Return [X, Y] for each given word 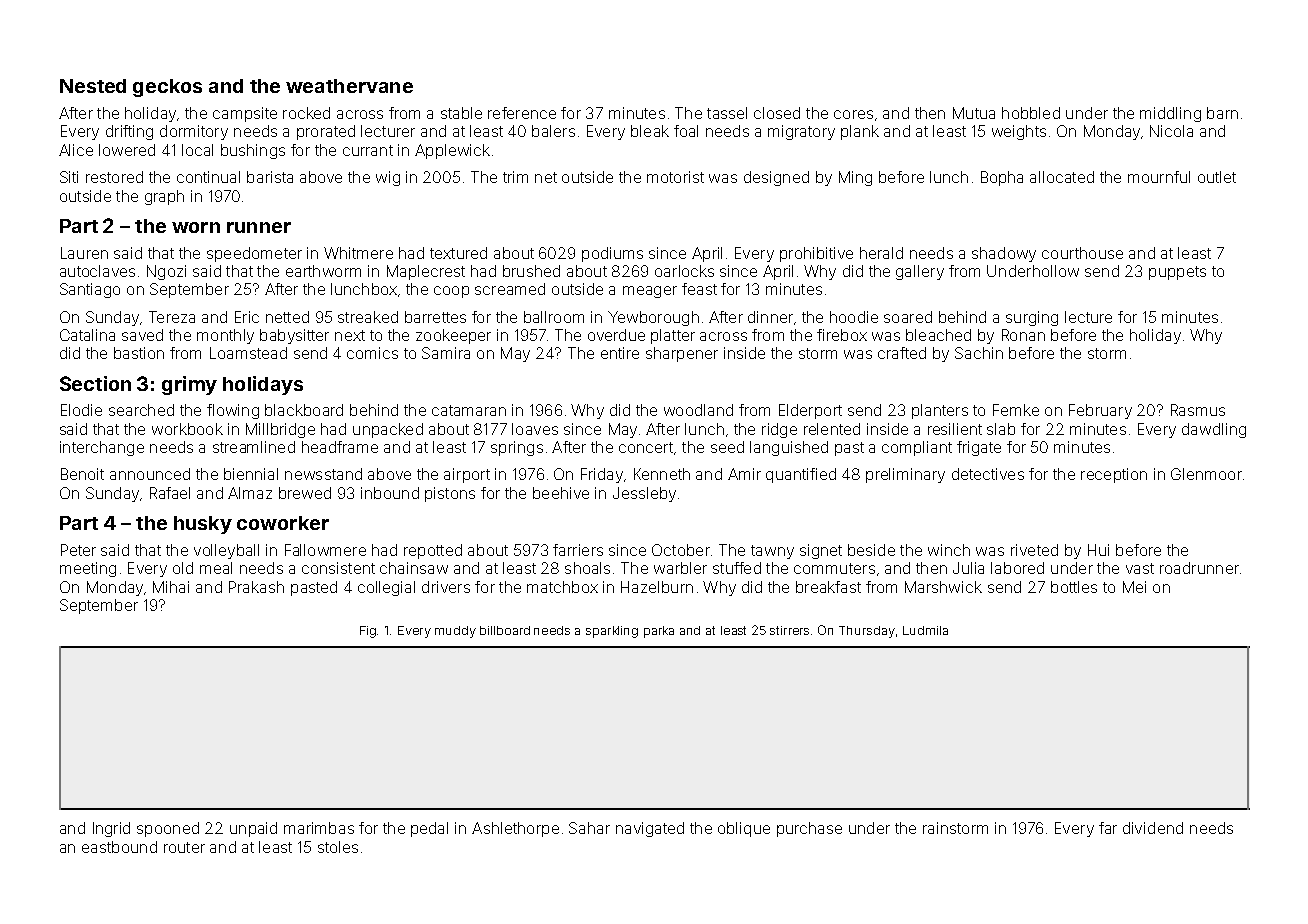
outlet [1217, 177]
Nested [93, 86]
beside [871, 550]
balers [553, 131]
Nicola [1171, 131]
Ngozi [166, 272]
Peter [78, 550]
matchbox [562, 587]
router [184, 847]
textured [458, 253]
